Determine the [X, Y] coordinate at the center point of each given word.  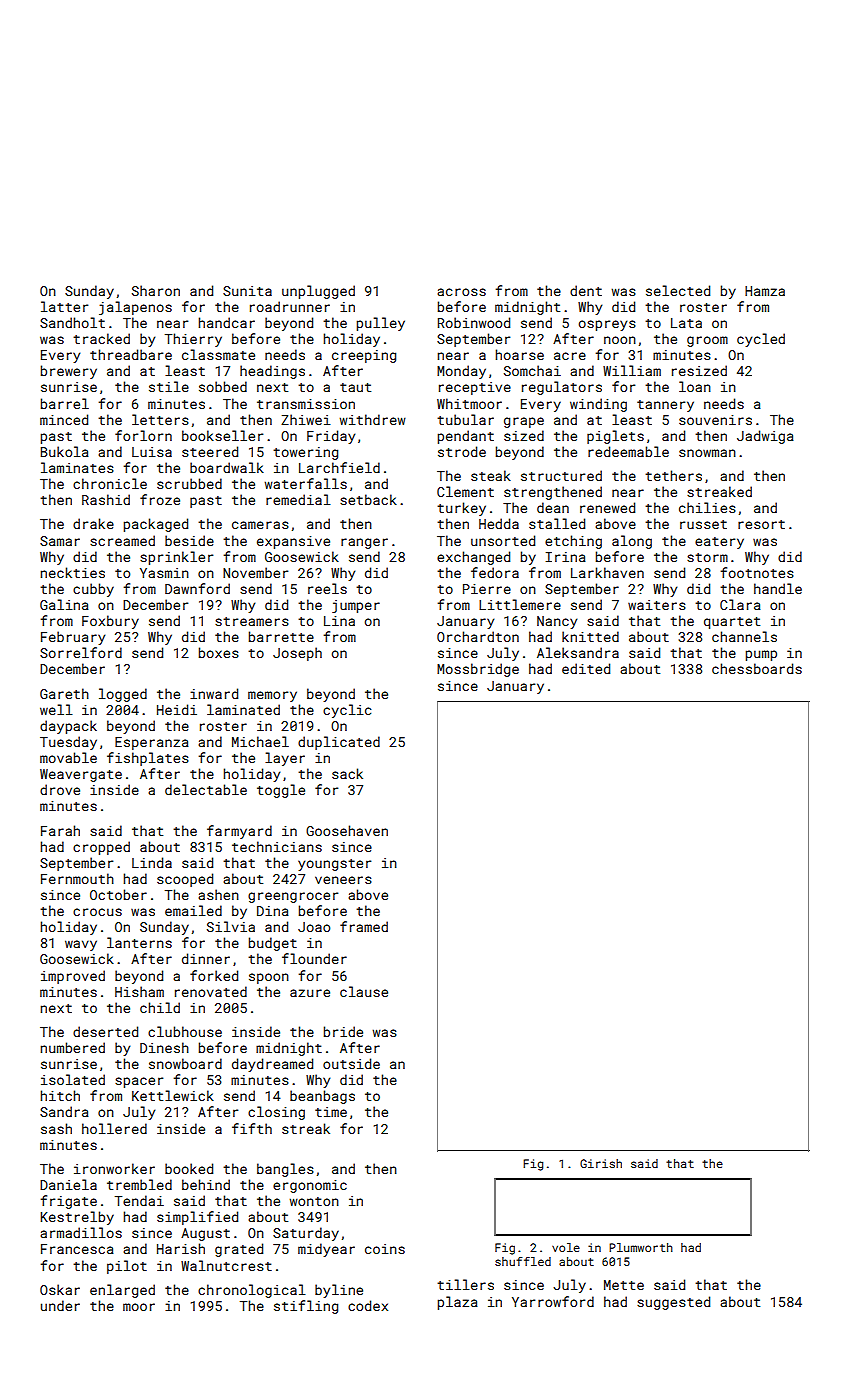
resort [761, 524]
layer [285, 759]
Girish [601, 1163]
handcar [227, 322]
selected [678, 290]
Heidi [177, 709]
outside [351, 1063]
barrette [281, 636]
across [461, 292]
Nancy [557, 622]
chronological [252, 1291]
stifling [306, 1307]
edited [586, 668]
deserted [105, 1031]
